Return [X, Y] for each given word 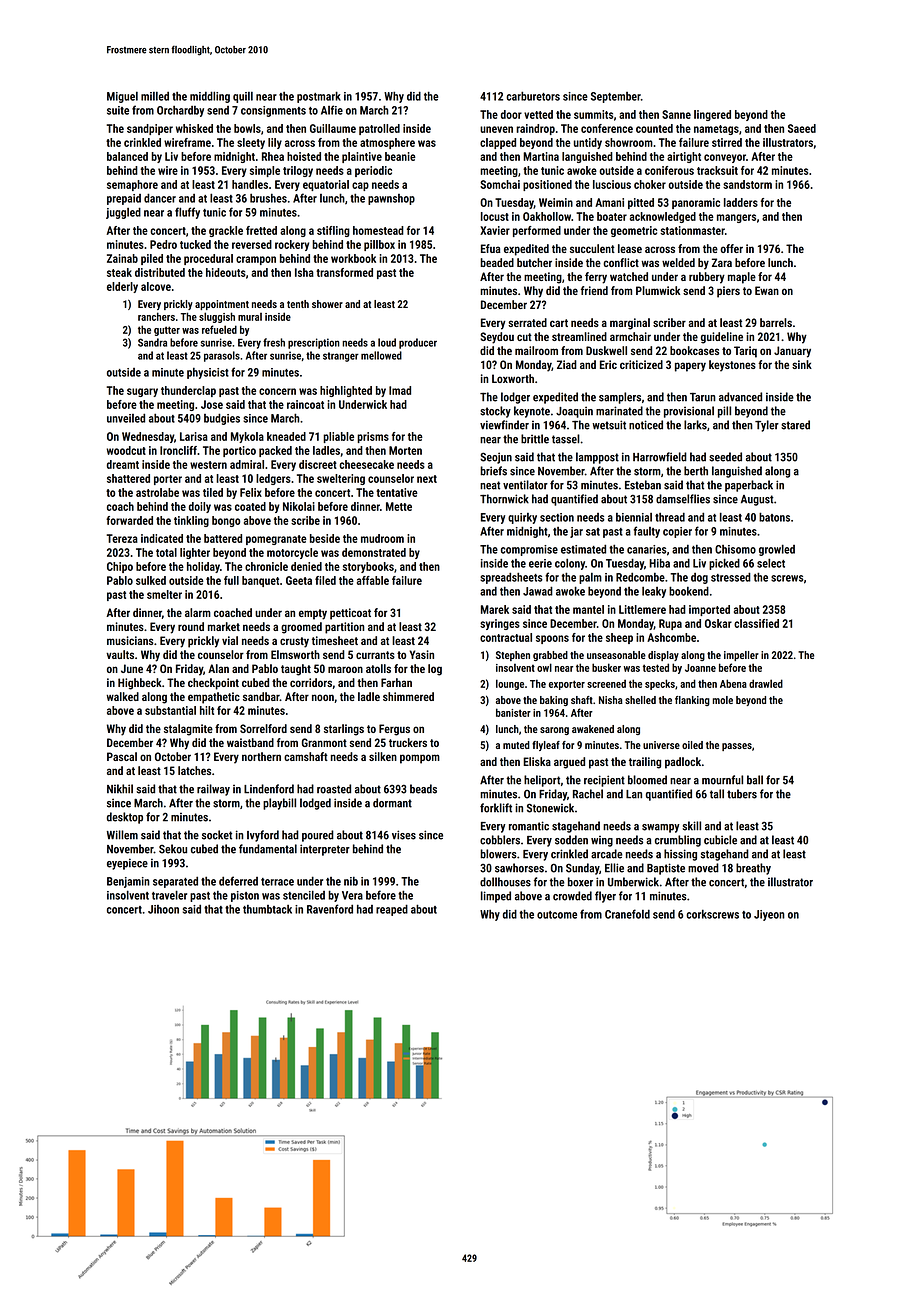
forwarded [129, 520]
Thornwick [504, 499]
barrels [776, 322]
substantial [170, 710]
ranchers [156, 316]
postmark [319, 97]
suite [118, 110]
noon [323, 697]
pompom [420, 759]
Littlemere [642, 609]
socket [217, 835]
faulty [647, 532]
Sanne [676, 114]
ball [755, 780]
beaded [497, 262]
